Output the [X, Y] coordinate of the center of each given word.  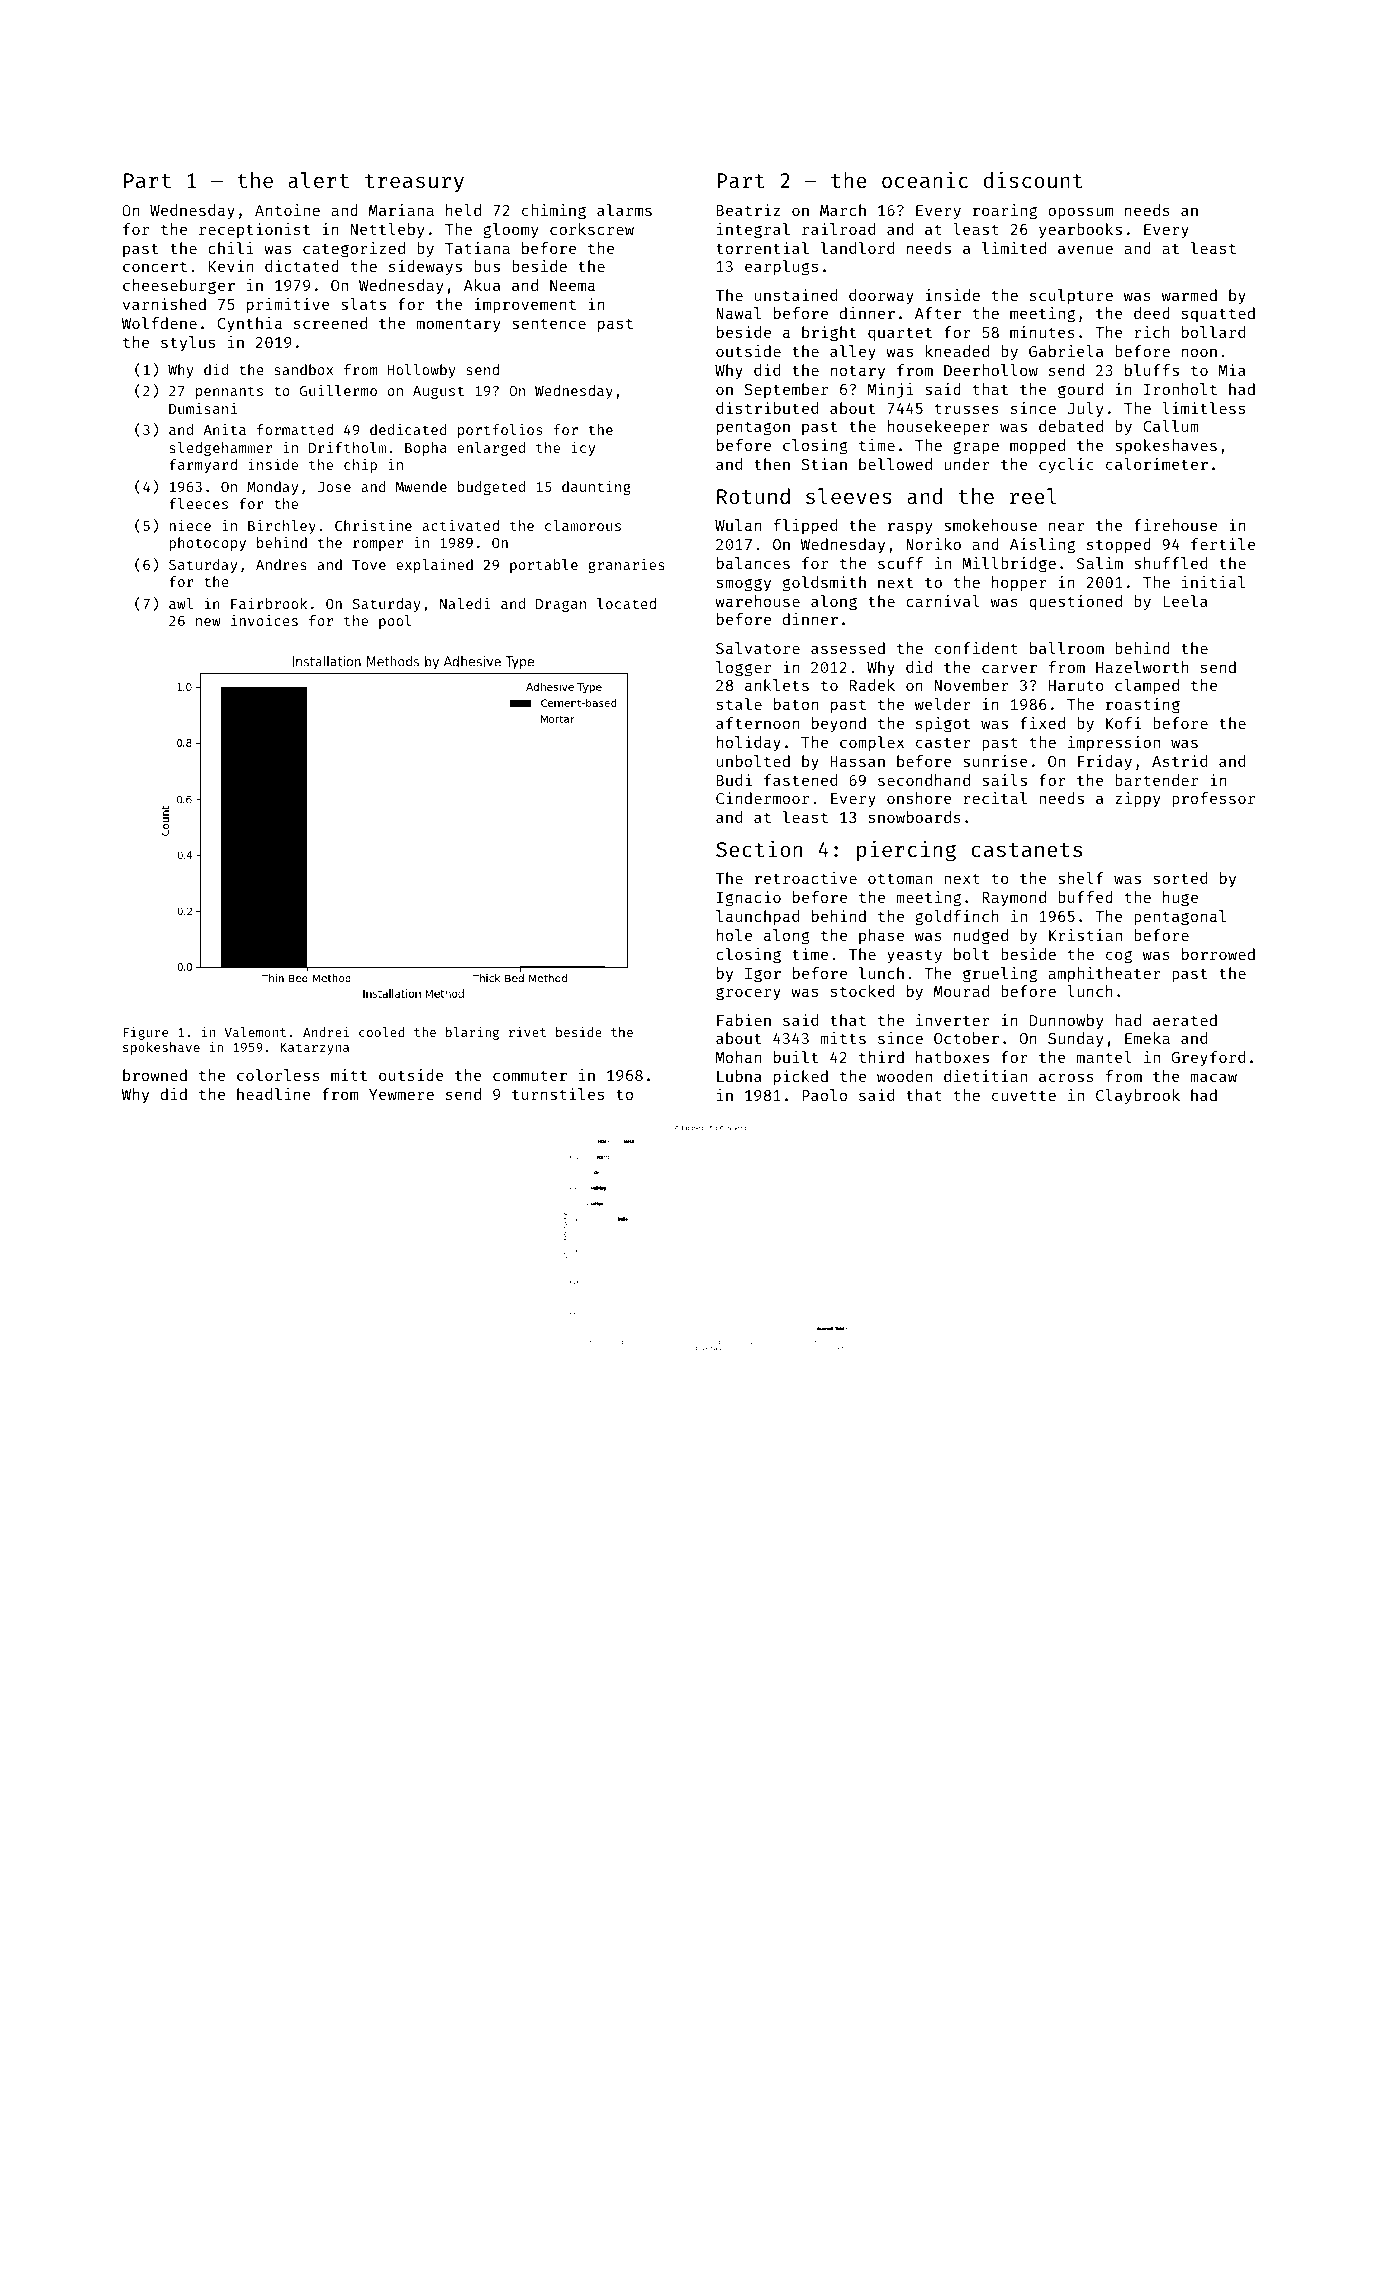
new [208, 622]
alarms [624, 210]
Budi [734, 780]
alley [853, 352]
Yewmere [401, 1094]
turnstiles [558, 1094]
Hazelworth [1142, 667]
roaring [1005, 212]
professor [1213, 799]
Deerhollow [991, 370]
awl [181, 603]
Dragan [561, 605]
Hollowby [422, 371]
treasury [414, 183]
